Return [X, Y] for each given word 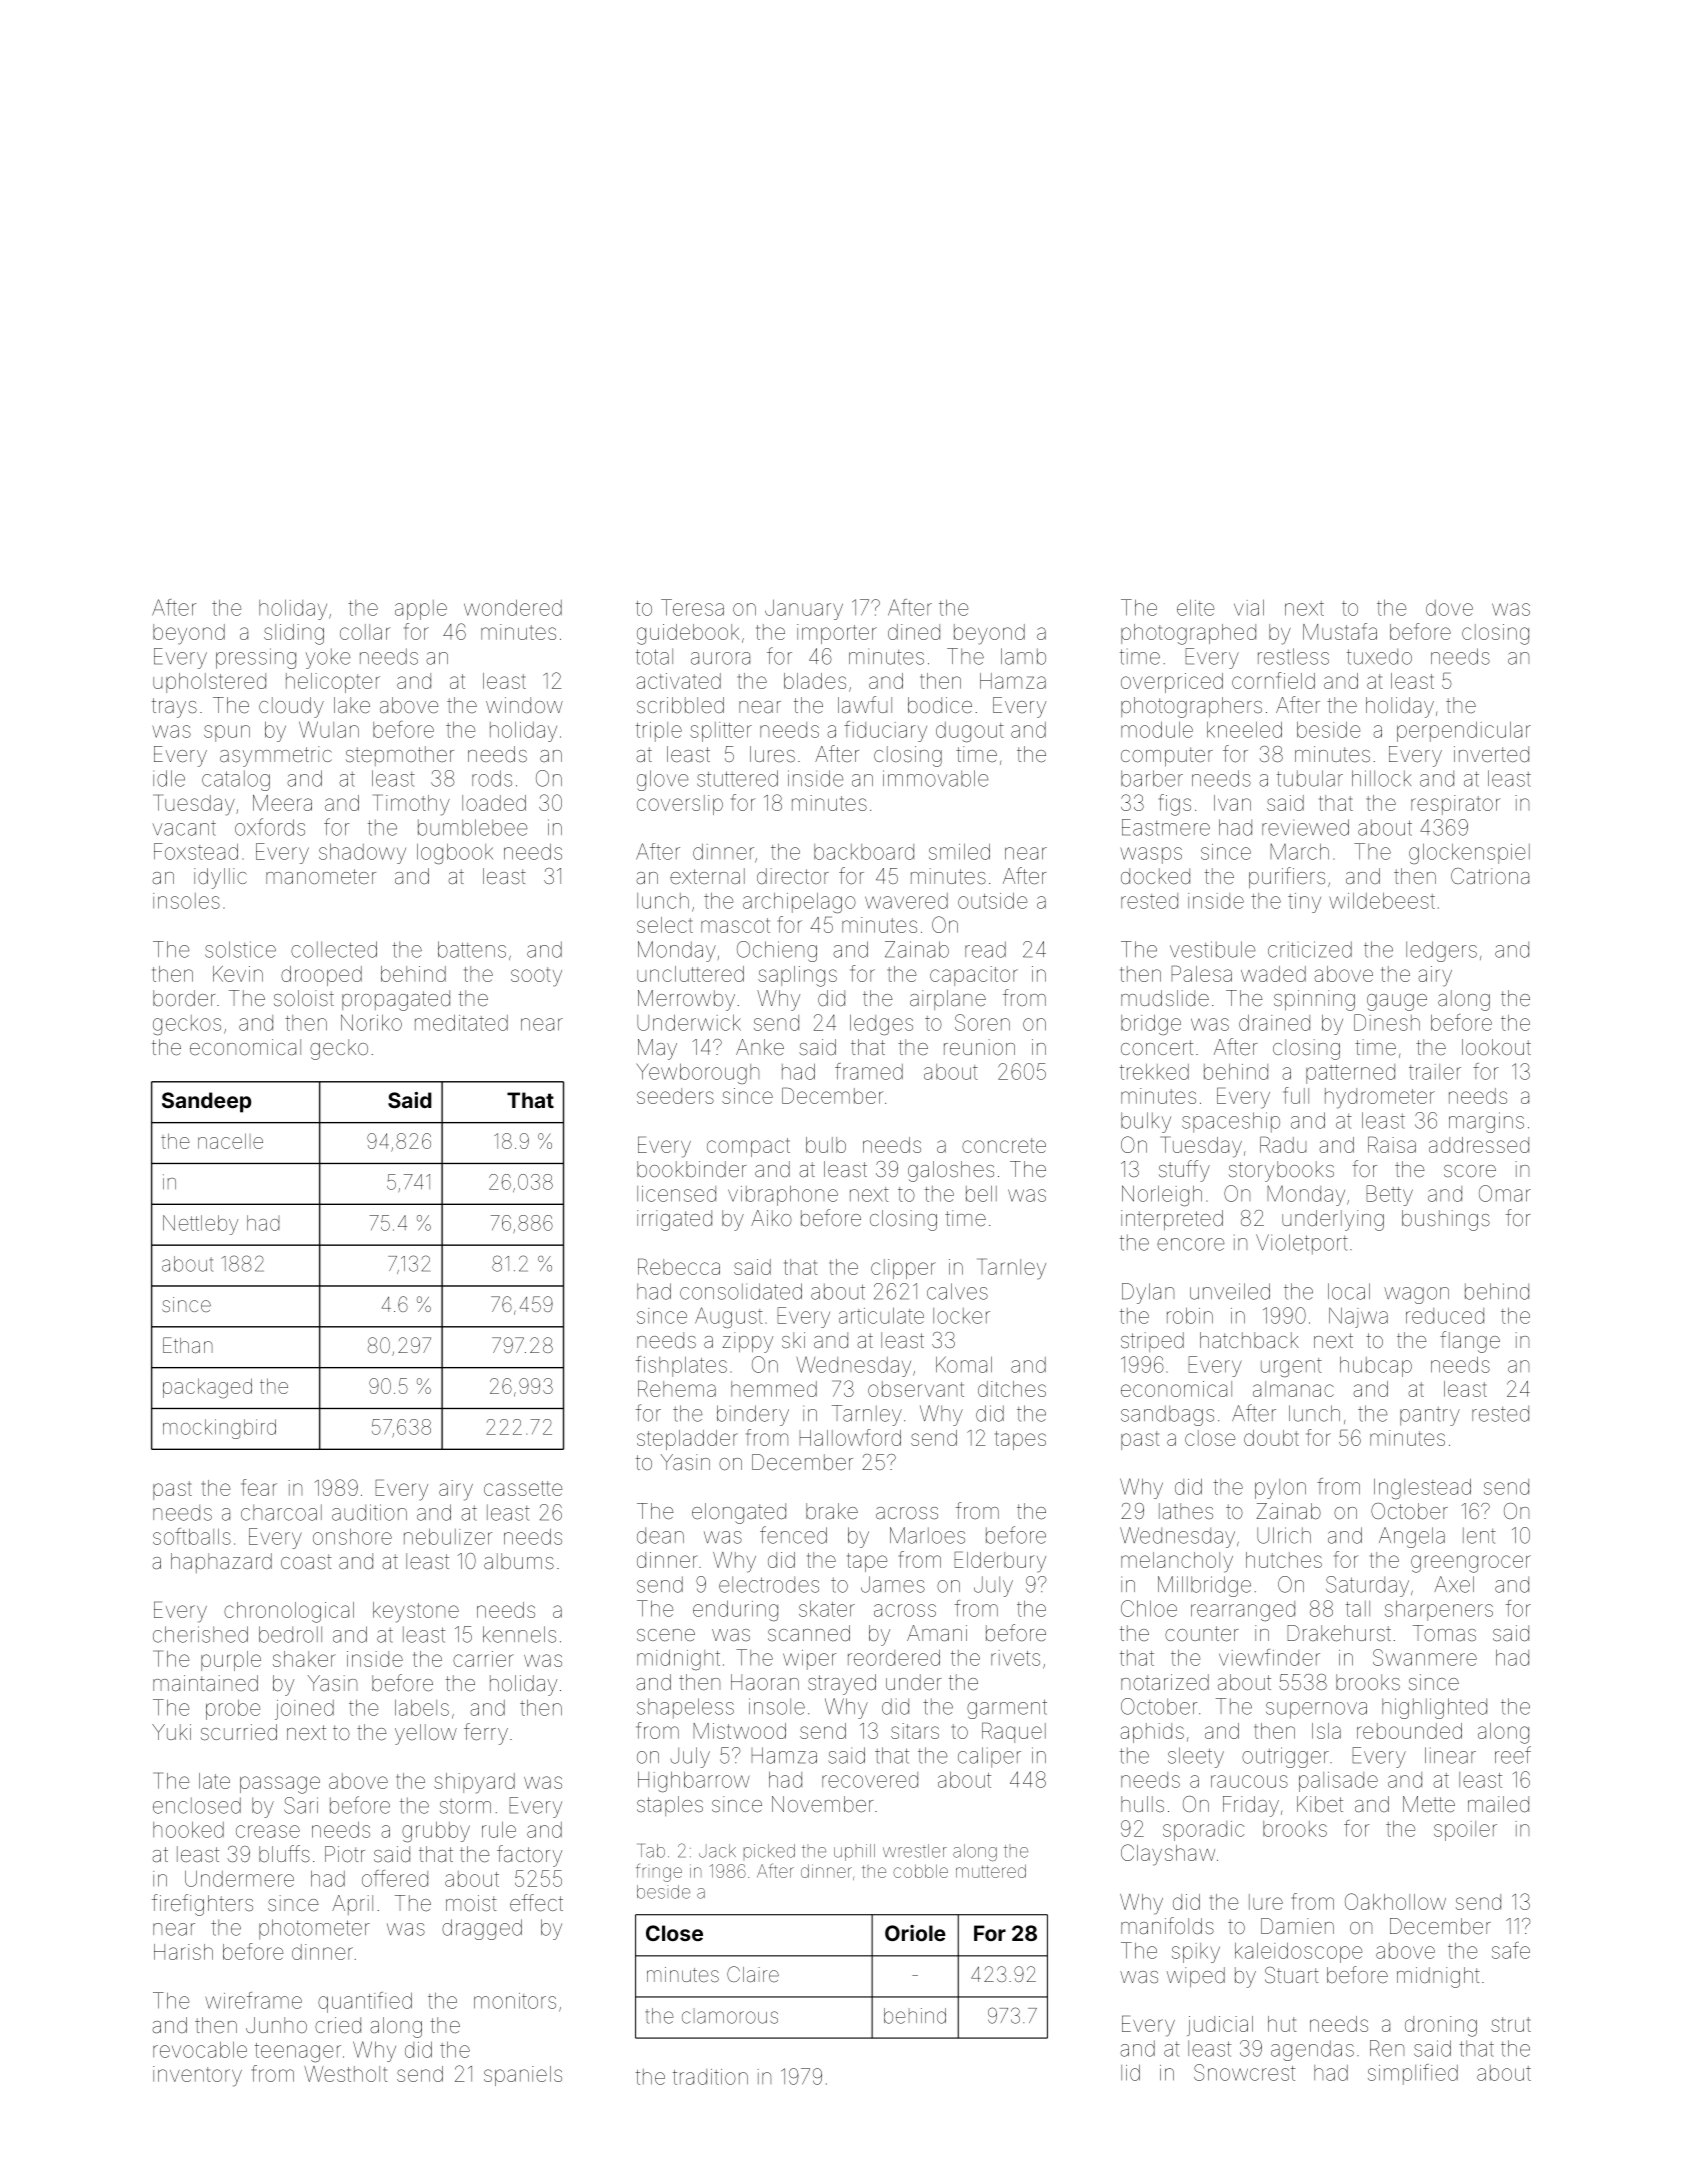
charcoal [281, 1512]
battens [472, 949]
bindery [753, 1415]
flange [1470, 1342]
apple [421, 610]
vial [1249, 607]
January [804, 609]
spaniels [523, 2076]
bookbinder [692, 1169]
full [1296, 1095]
